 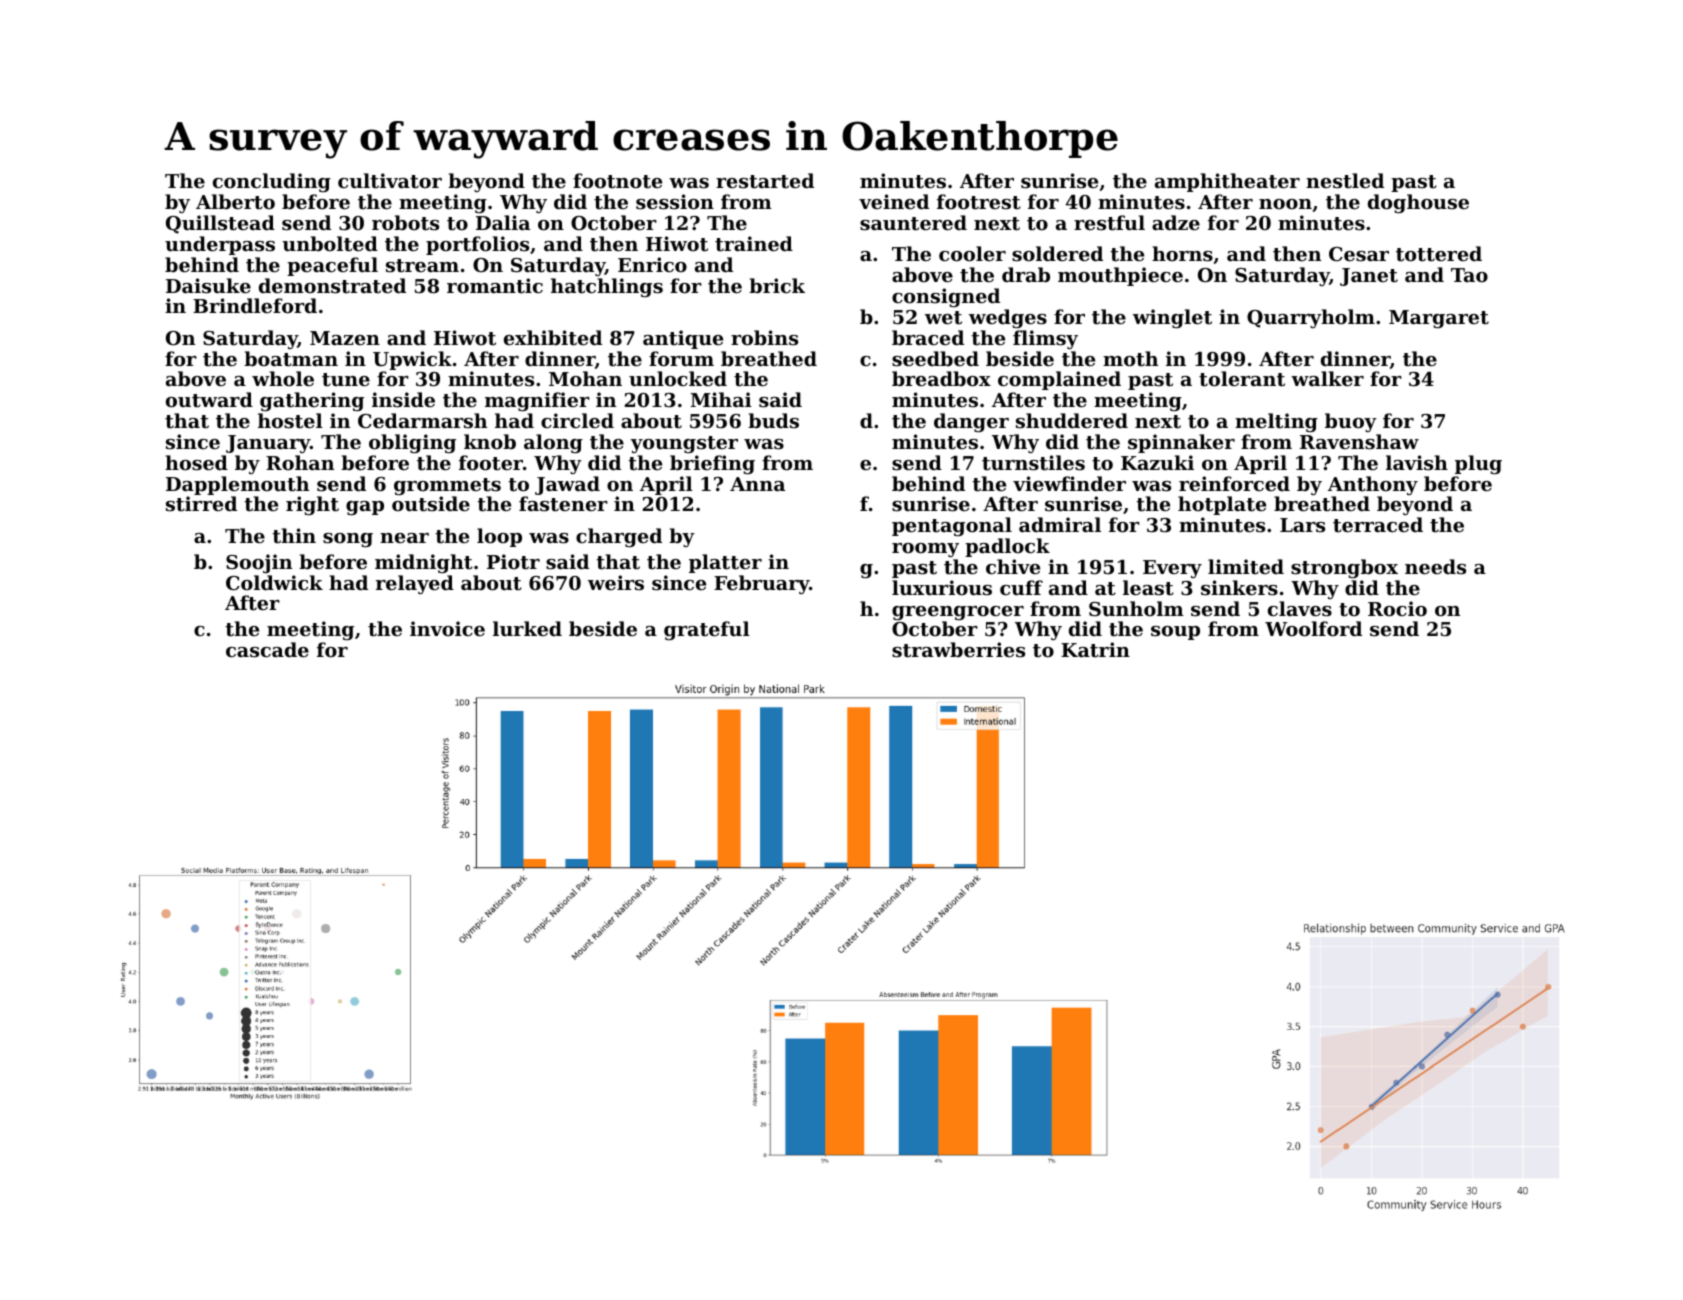 I want to click on youngster, so click(x=684, y=444).
